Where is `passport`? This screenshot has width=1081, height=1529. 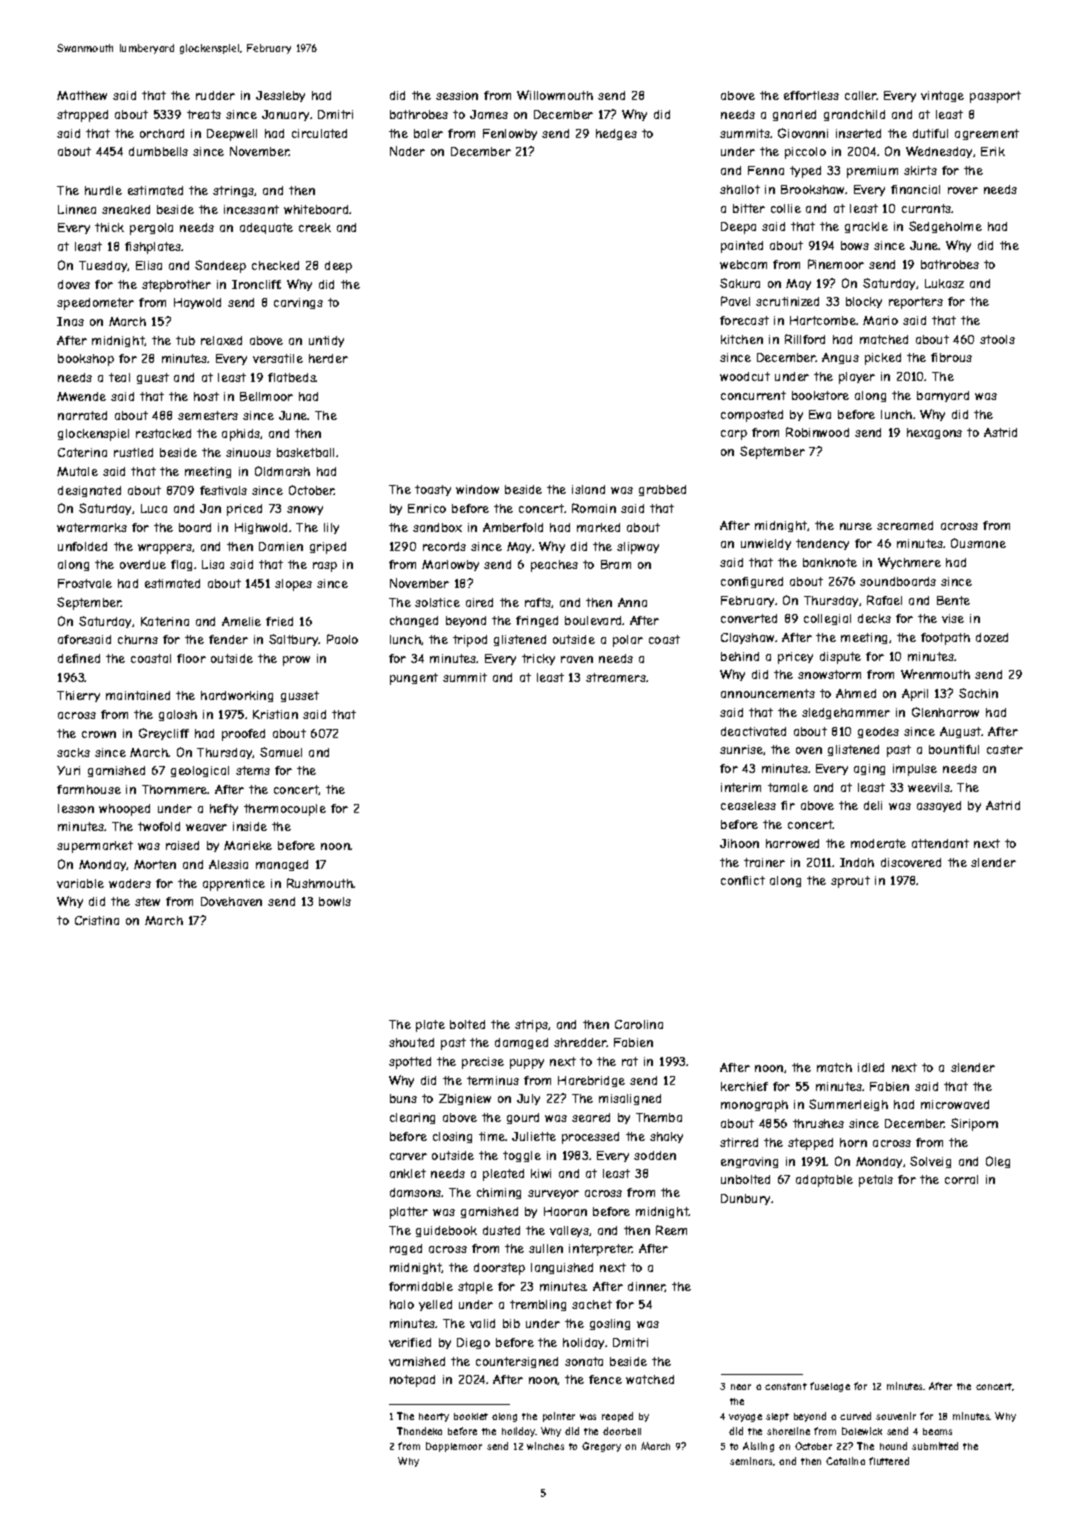 passport is located at coordinates (995, 97).
